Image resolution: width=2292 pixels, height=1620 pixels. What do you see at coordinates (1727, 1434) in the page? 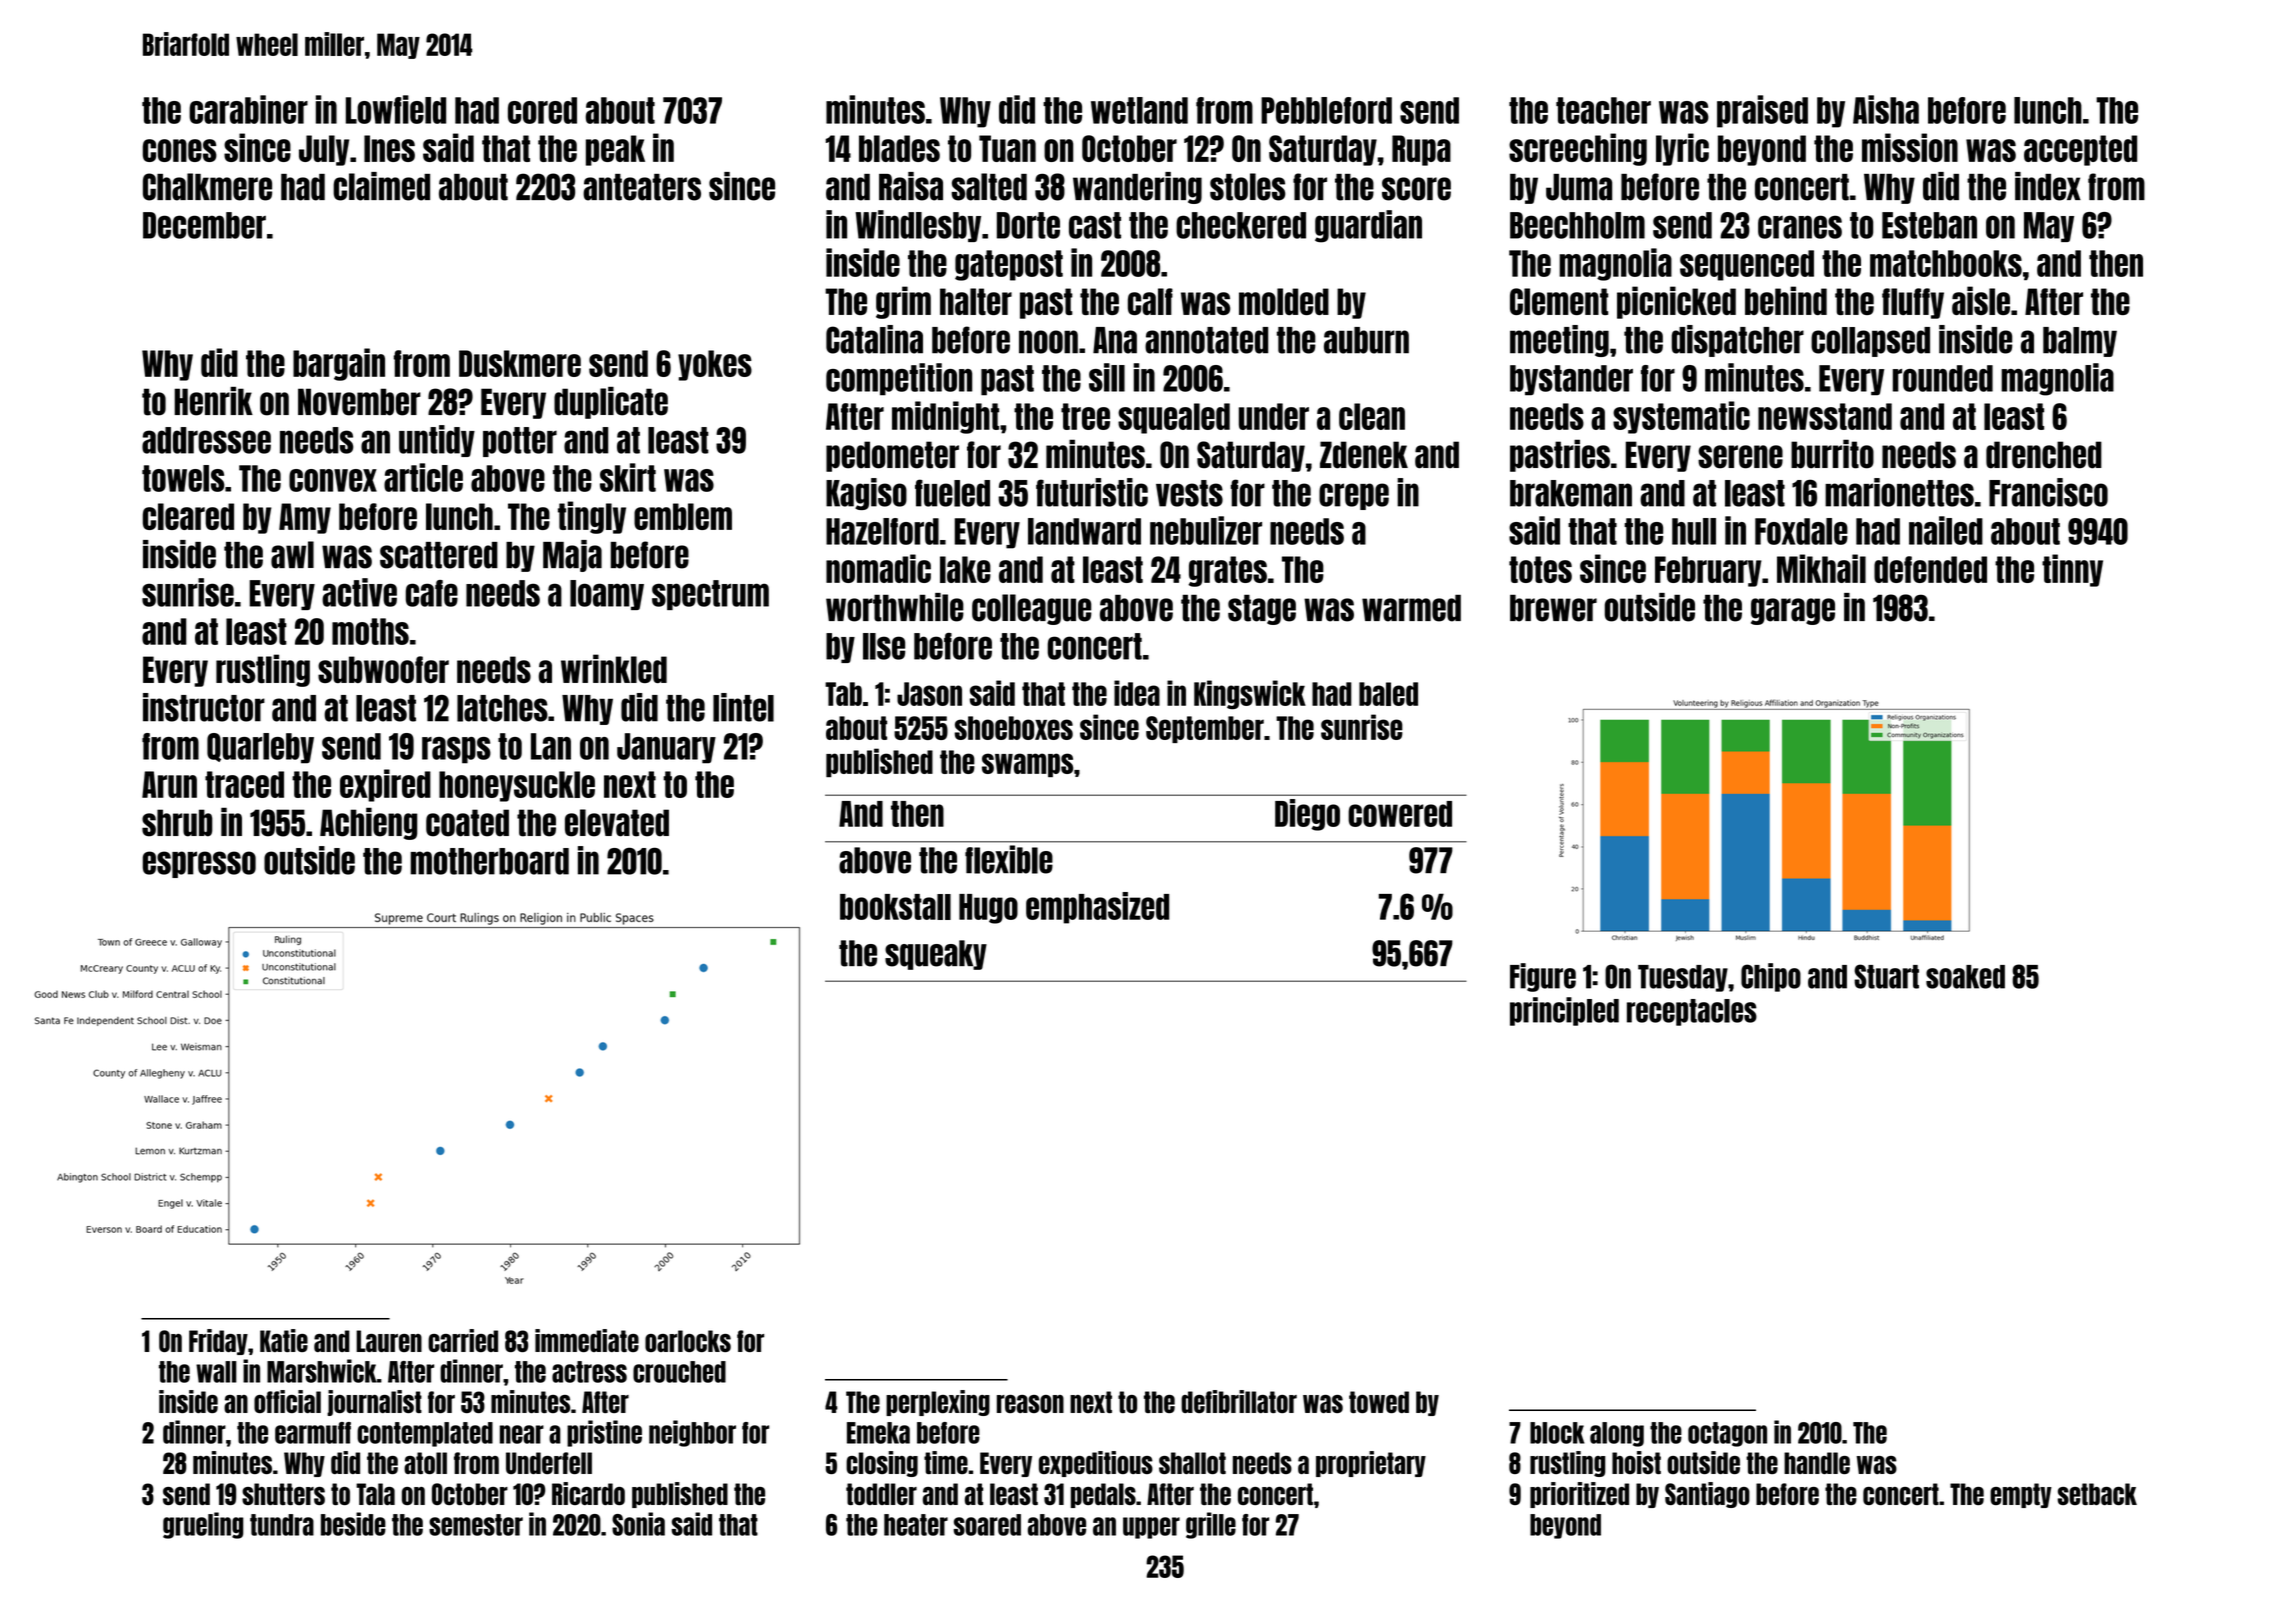
I see `octagon` at bounding box center [1727, 1434].
